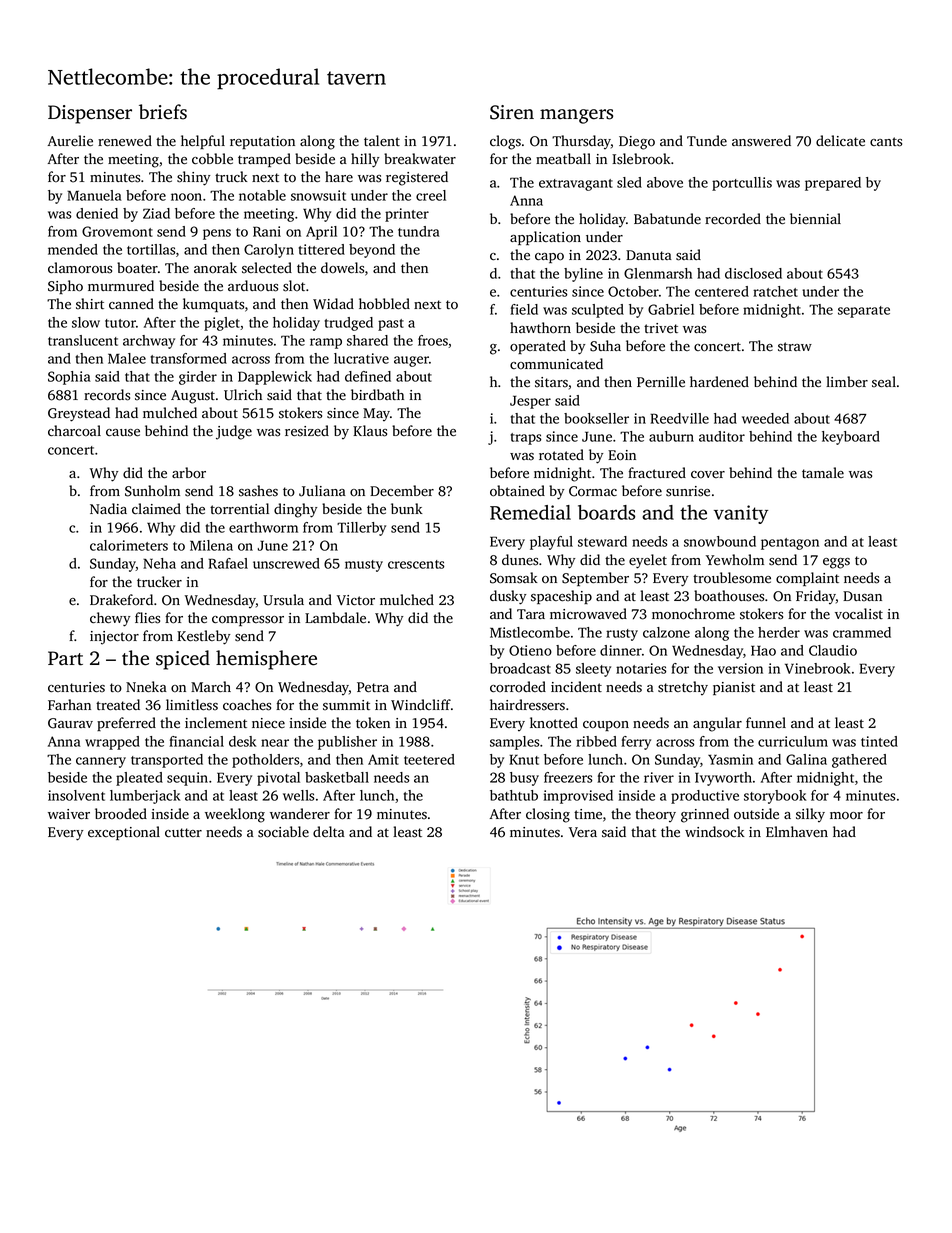  Describe the element at coordinates (198, 378) in the screenshot. I see `girder` at that location.
